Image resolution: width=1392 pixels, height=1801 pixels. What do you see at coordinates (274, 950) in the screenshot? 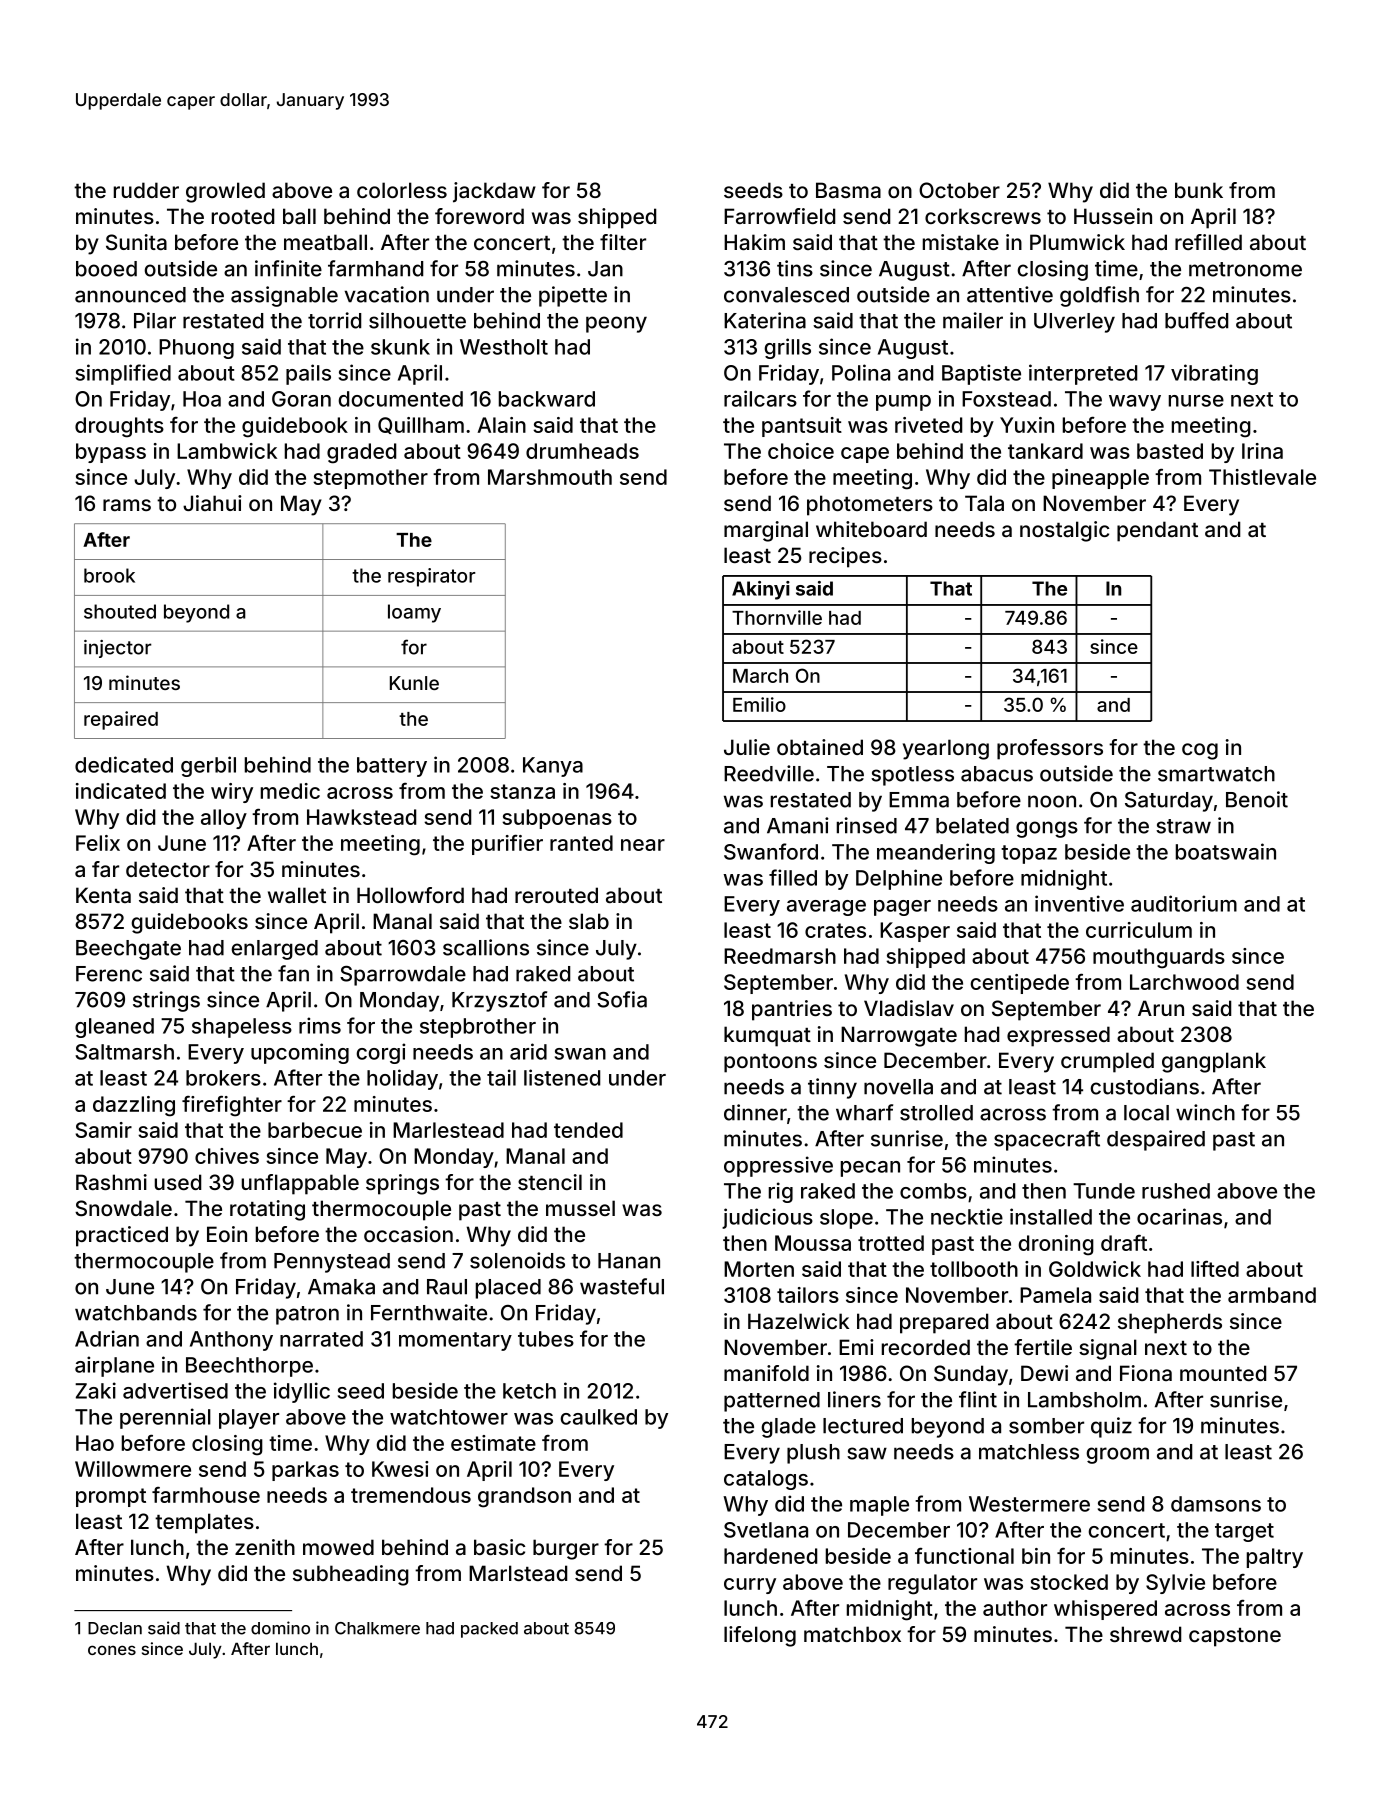
I see `enlarged` at bounding box center [274, 950].
